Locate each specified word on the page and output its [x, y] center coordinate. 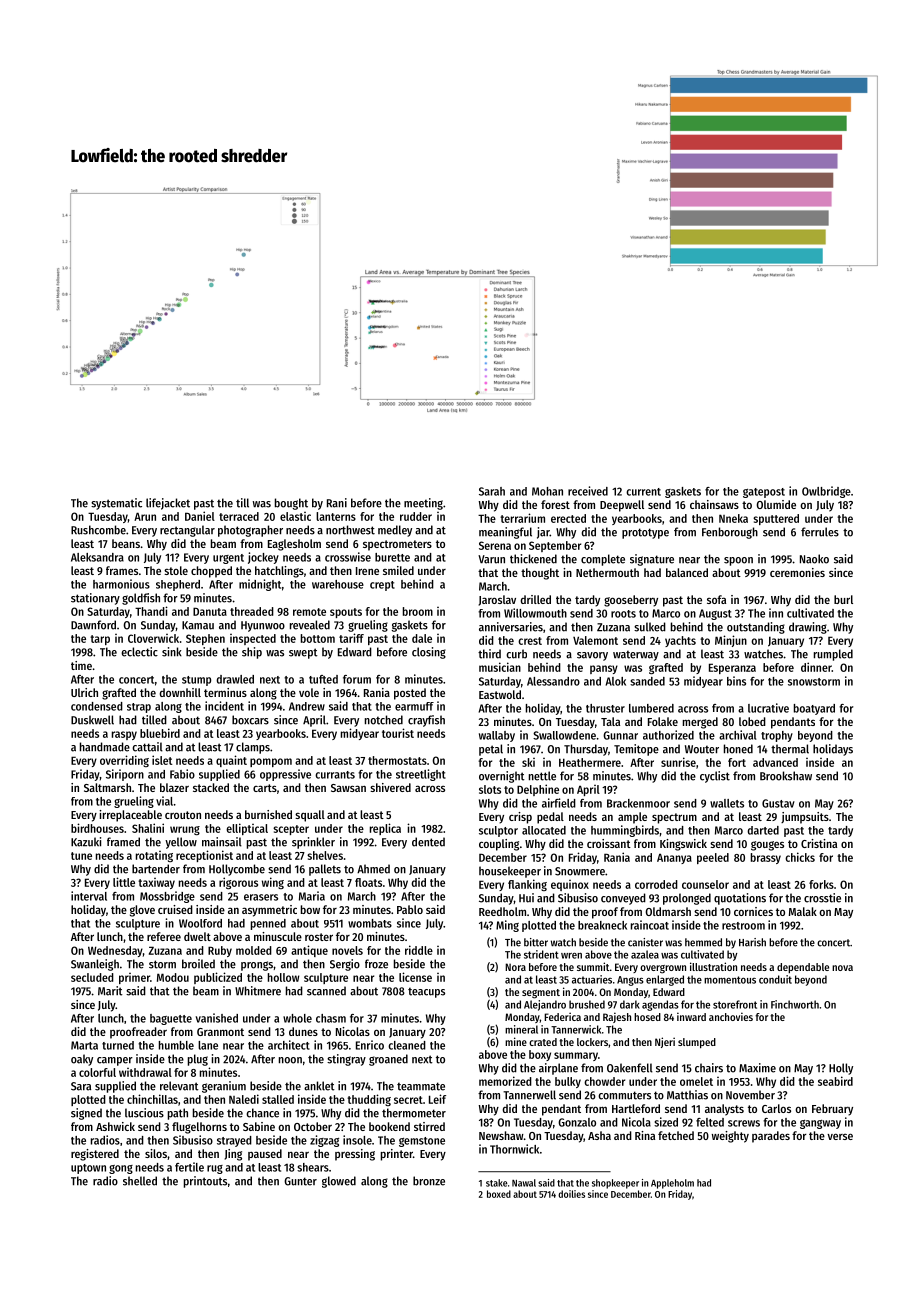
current [643, 492]
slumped [697, 1043]
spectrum [674, 818]
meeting [423, 504]
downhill [180, 692]
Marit [110, 991]
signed [86, 1114]
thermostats [397, 760]
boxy [540, 1055]
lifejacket [168, 504]
